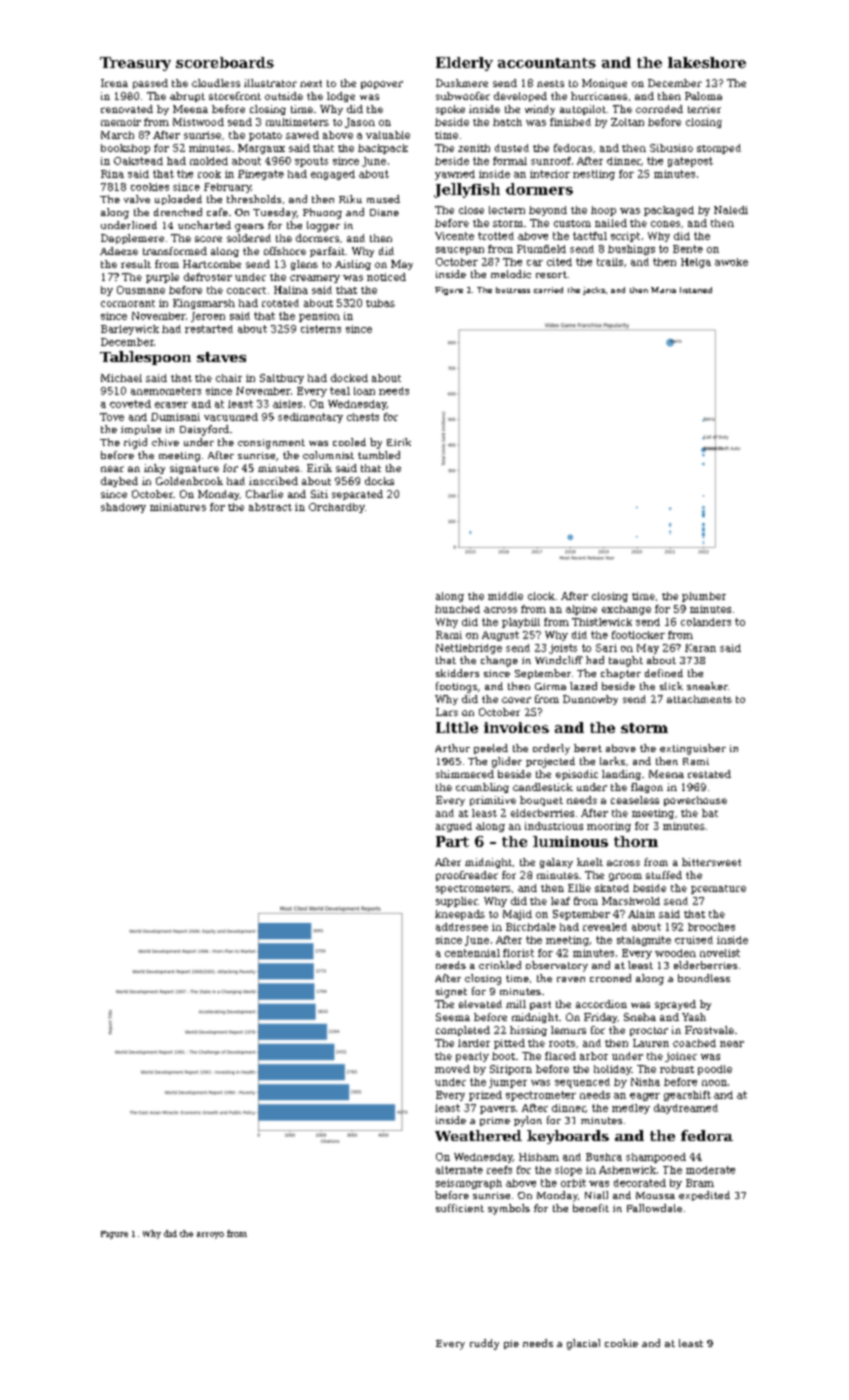 The height and width of the screenshot is (1400, 849). I want to click on argued, so click(454, 827).
